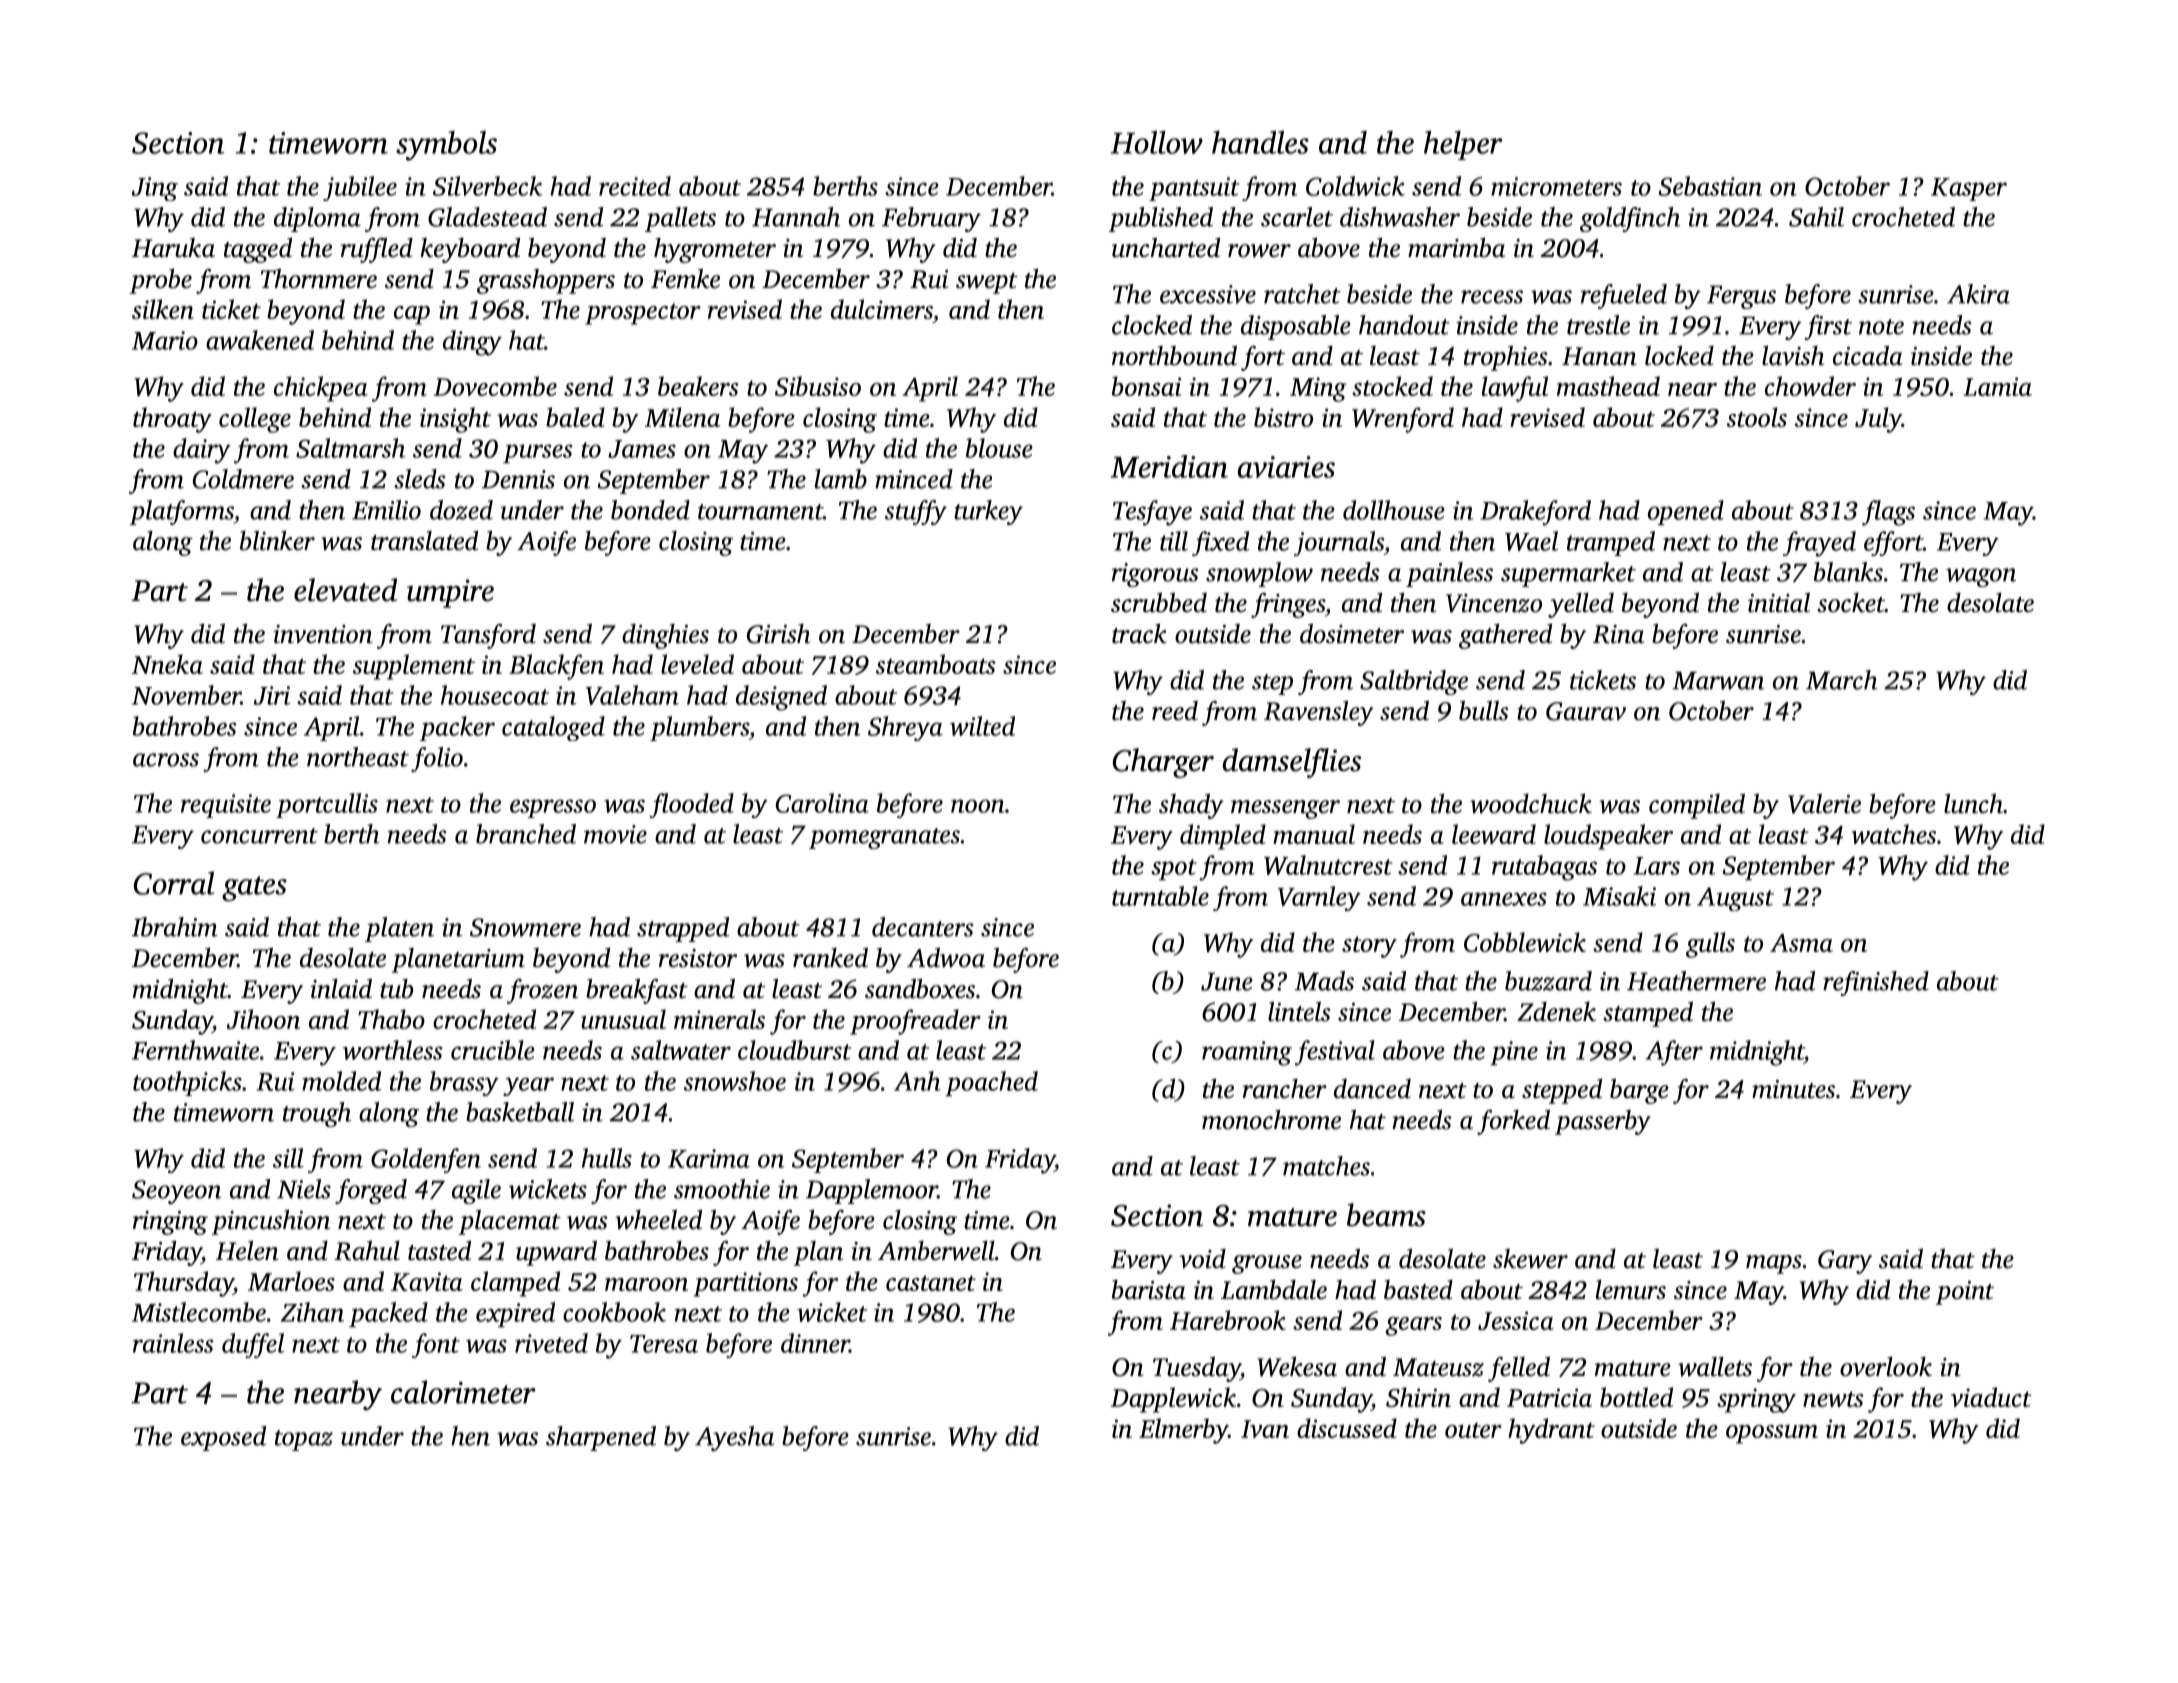 The width and height of the image is (2178, 1683). What do you see at coordinates (931, 1283) in the image?
I see `castanet` at bounding box center [931, 1283].
